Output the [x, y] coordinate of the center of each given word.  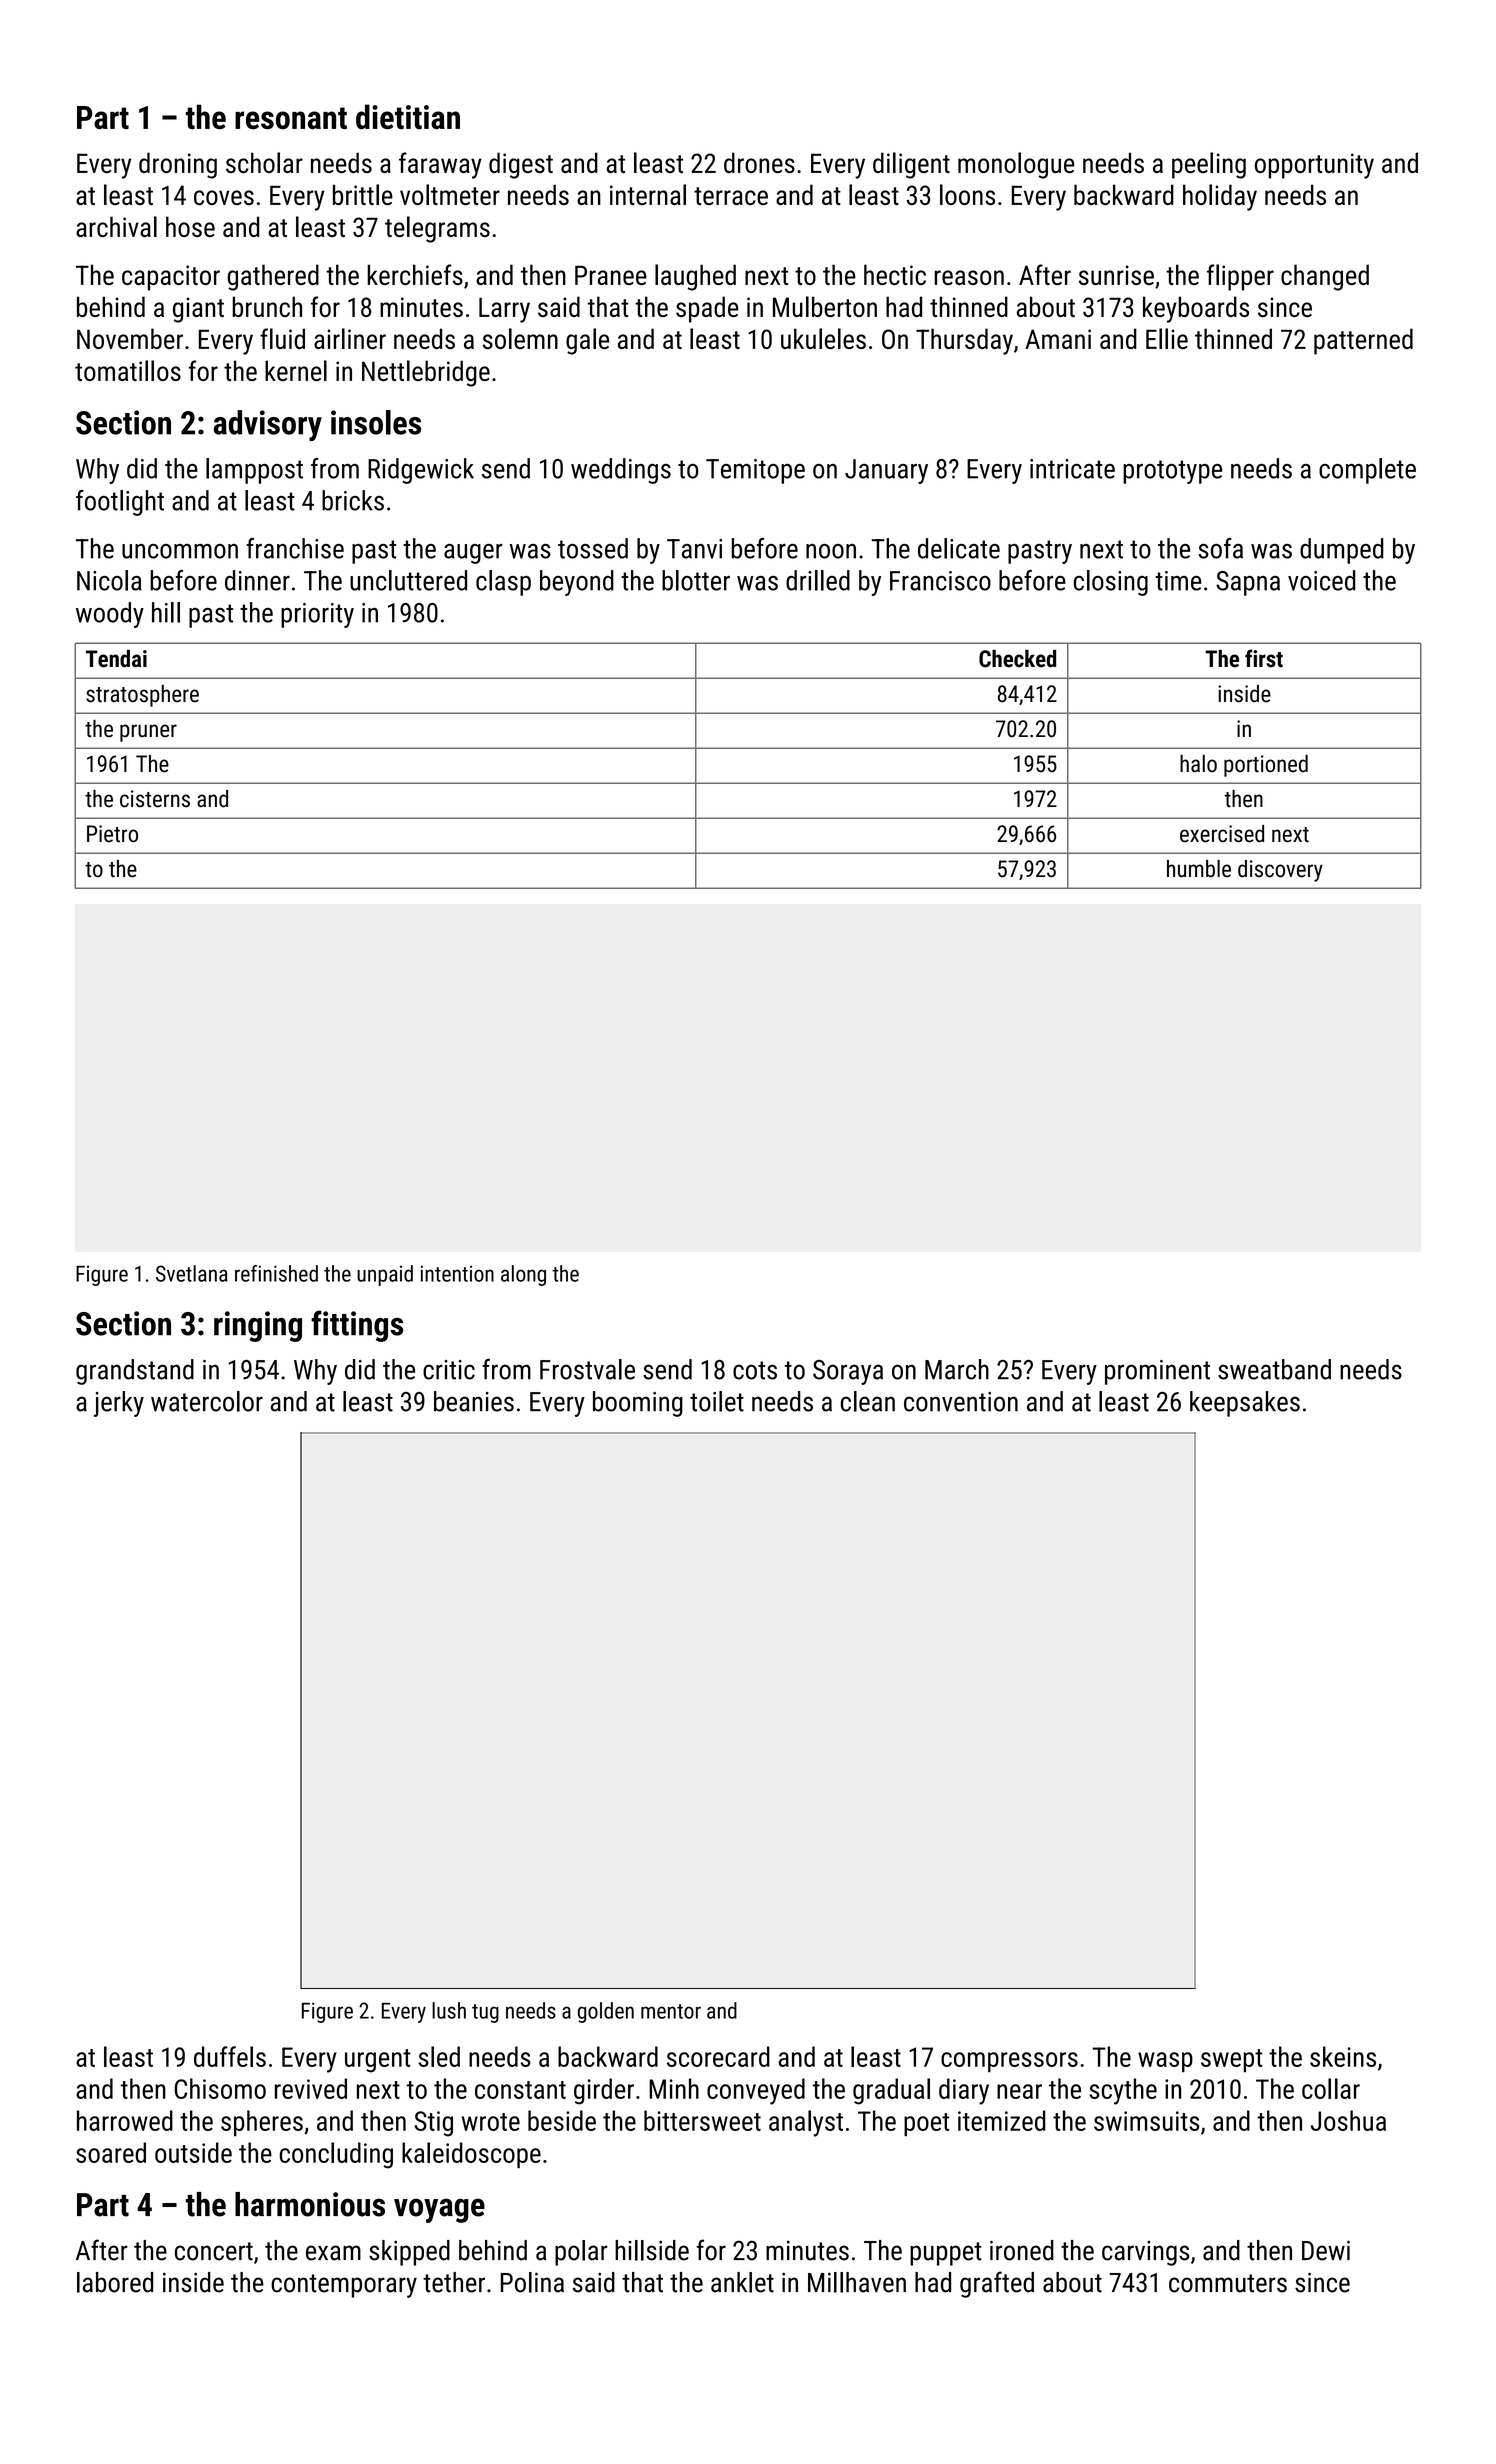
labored [115, 2282]
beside [562, 2120]
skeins [1343, 2056]
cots [755, 1370]
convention [961, 1402]
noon [831, 551]
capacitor [171, 278]
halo [1198, 764]
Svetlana [192, 1273]
